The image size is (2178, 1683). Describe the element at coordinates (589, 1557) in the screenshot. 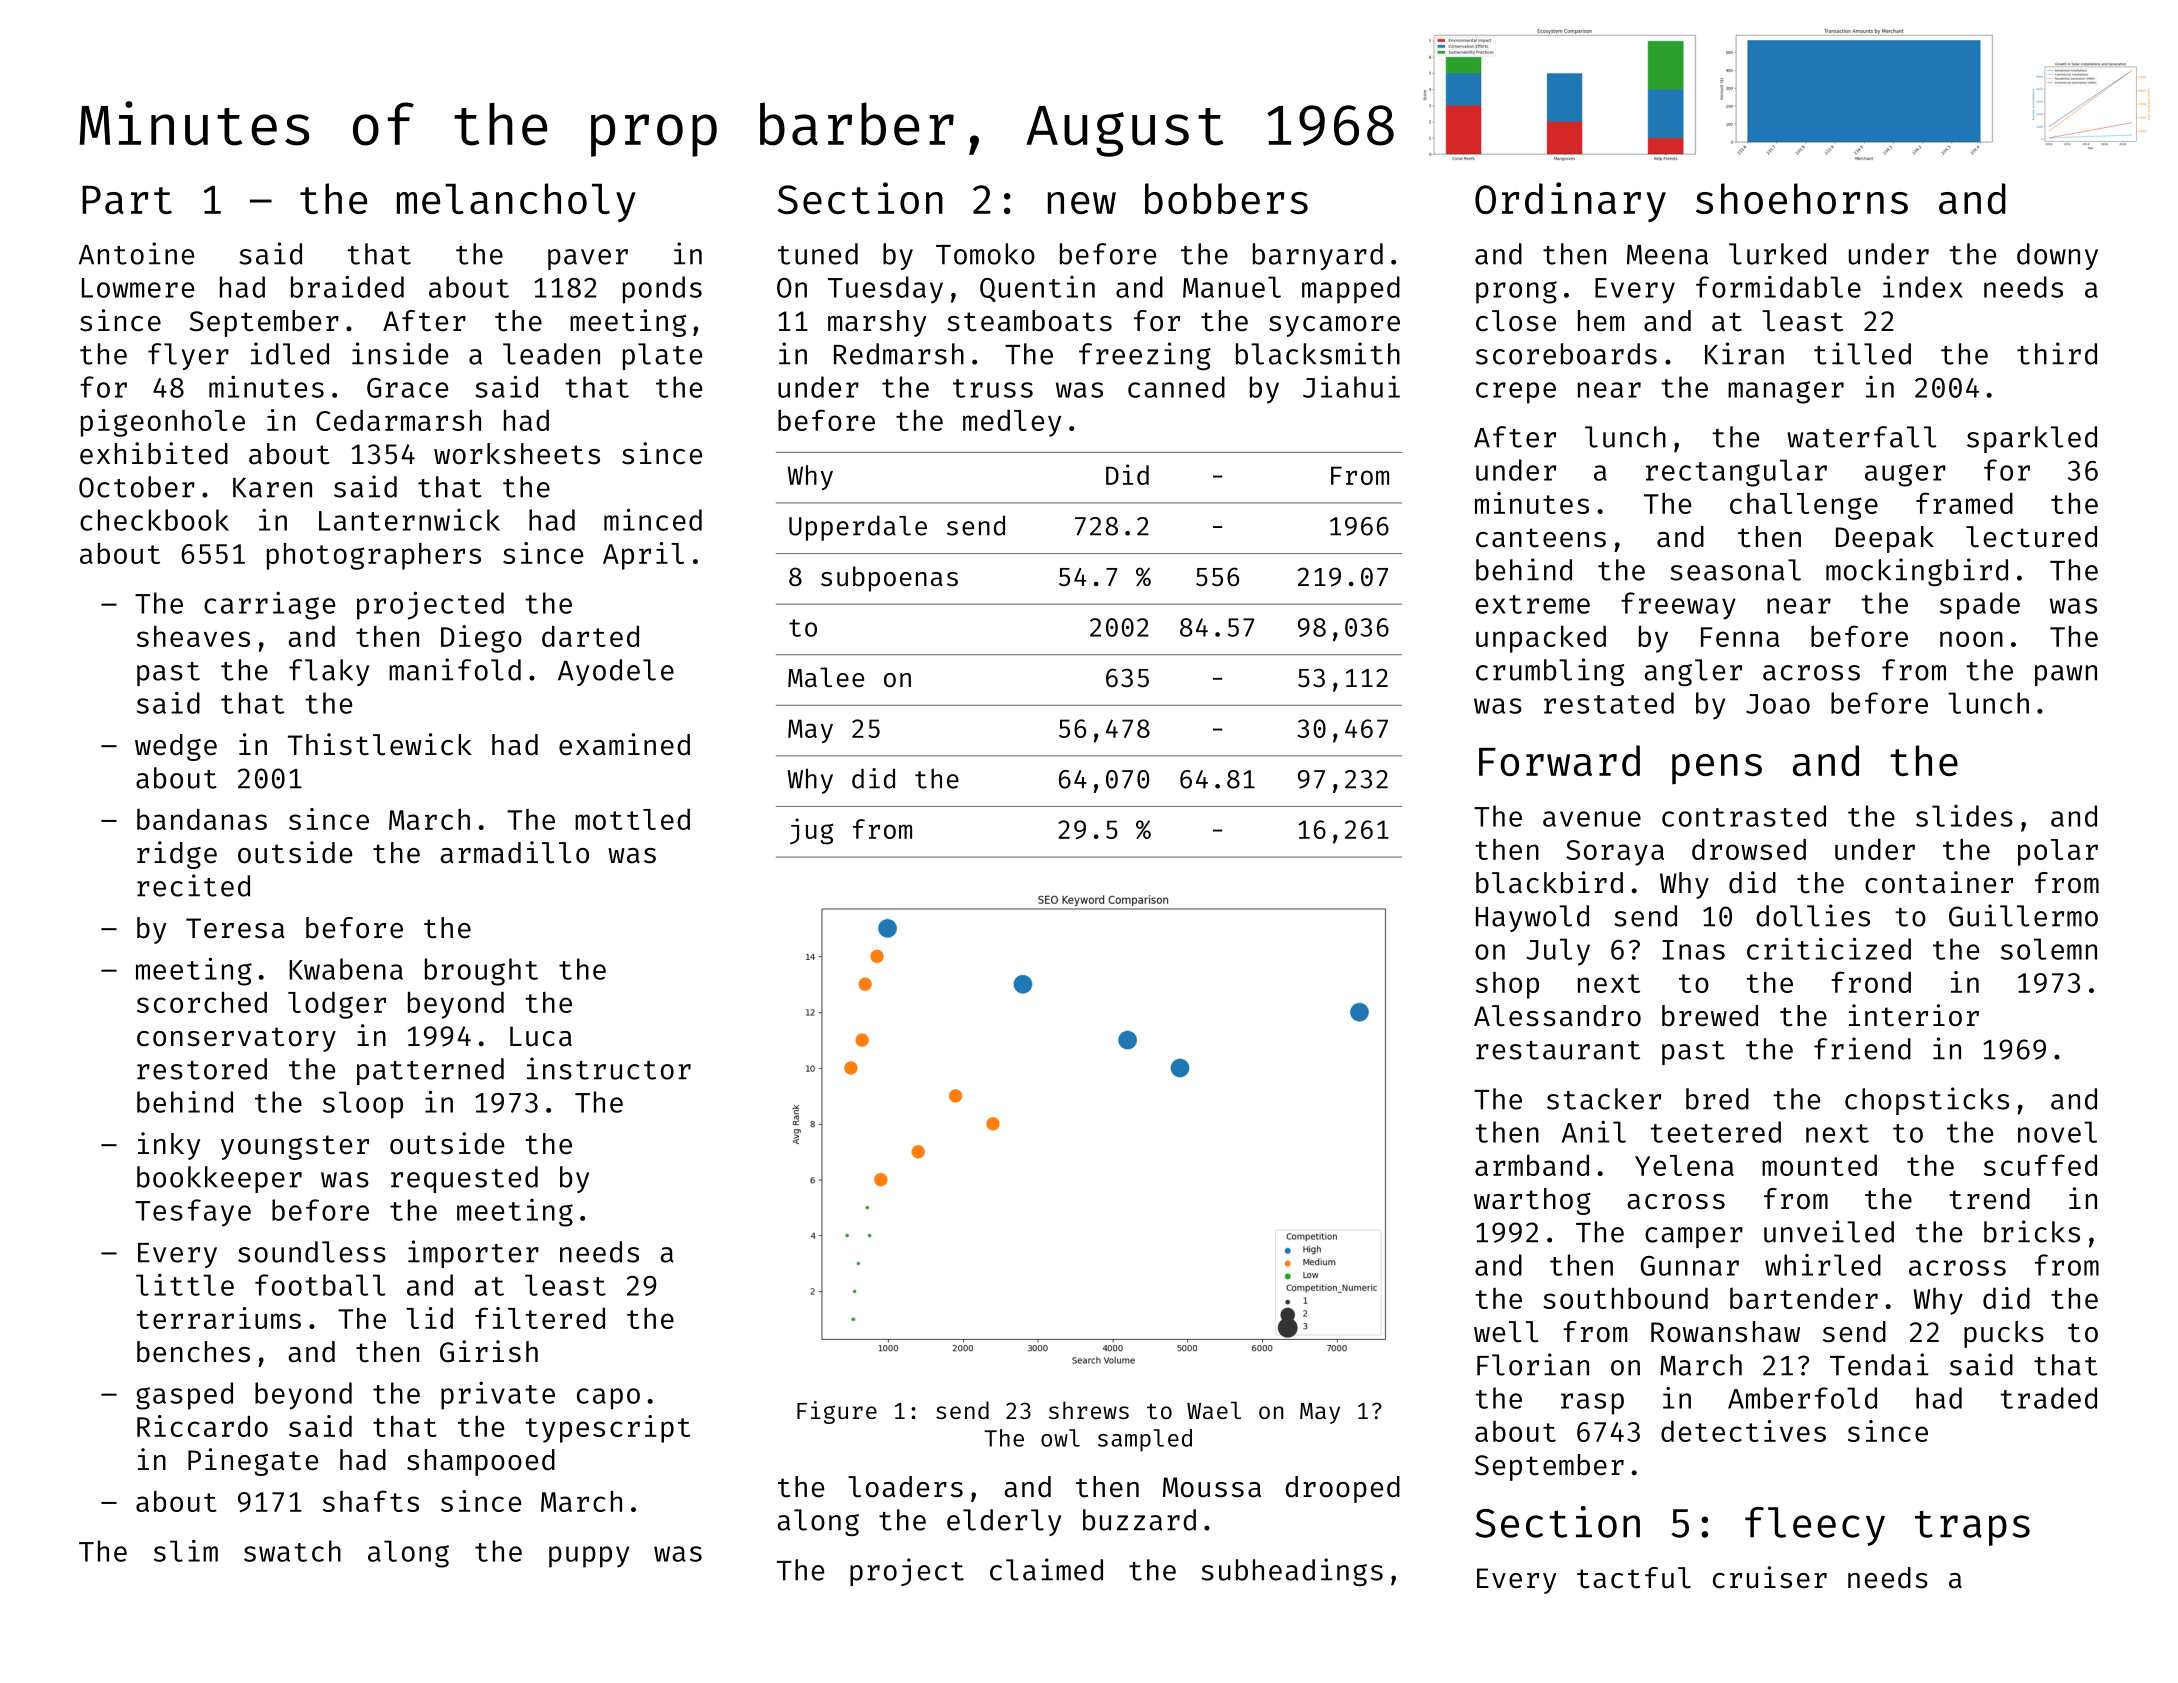

I see `puppy` at that location.
